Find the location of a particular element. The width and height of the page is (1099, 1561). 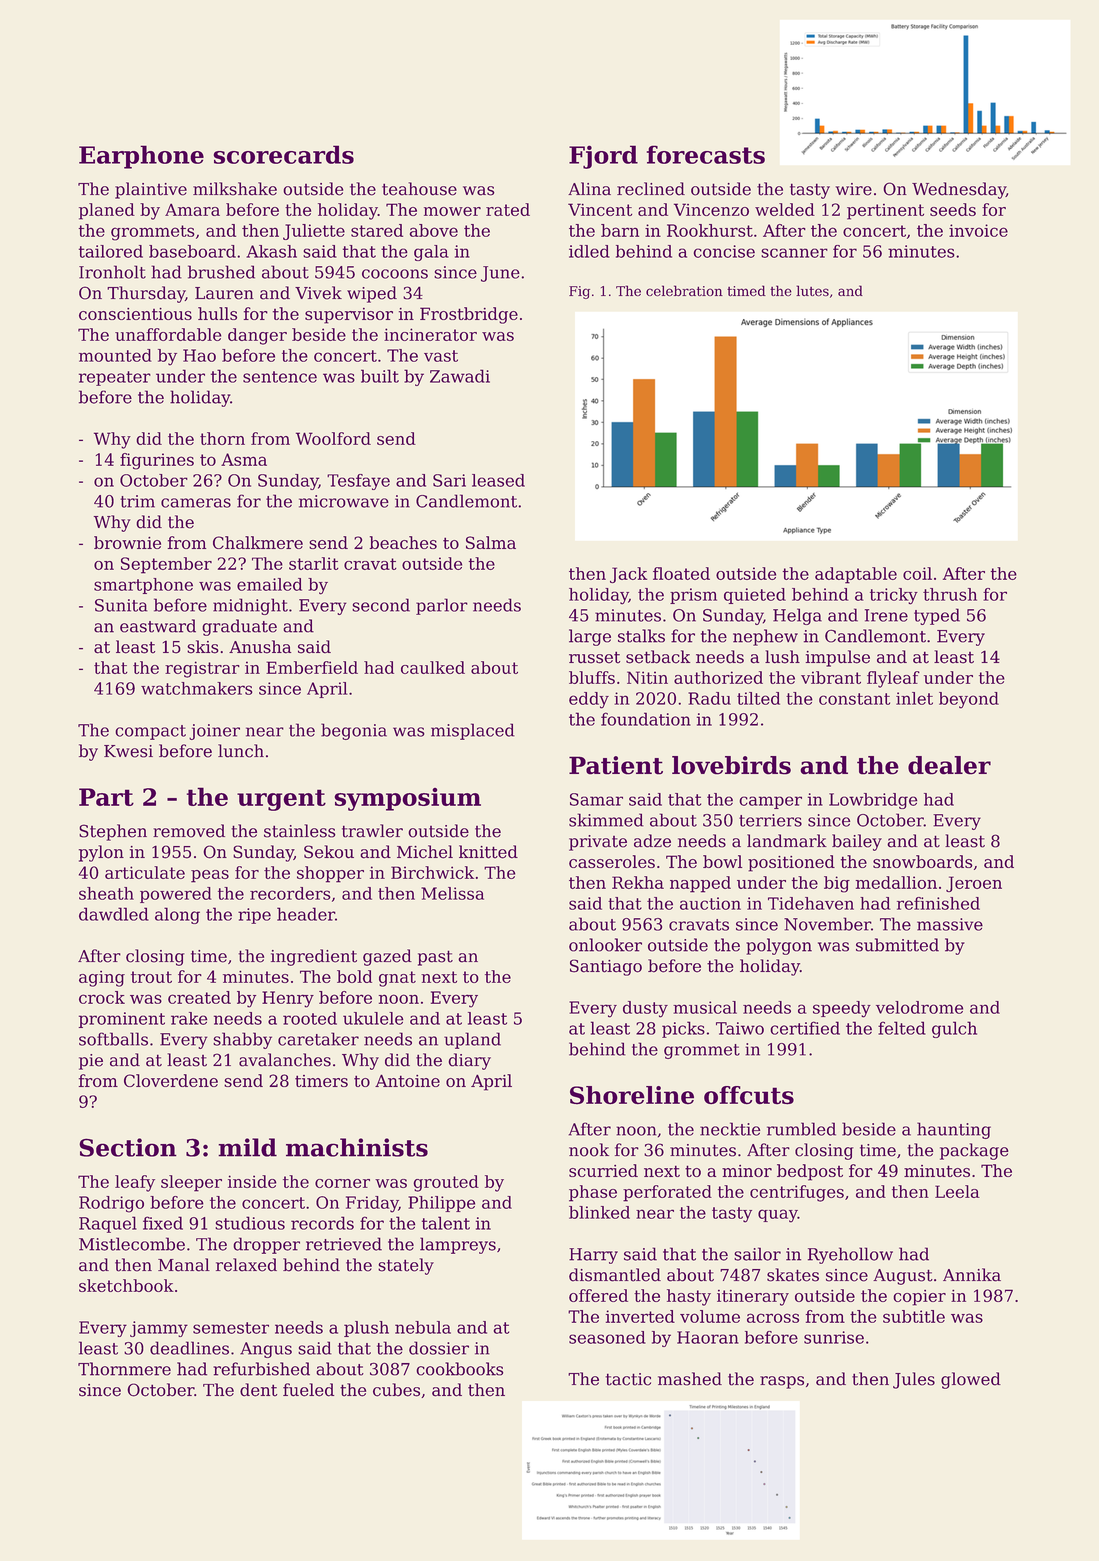

planed is located at coordinates (107, 211).
